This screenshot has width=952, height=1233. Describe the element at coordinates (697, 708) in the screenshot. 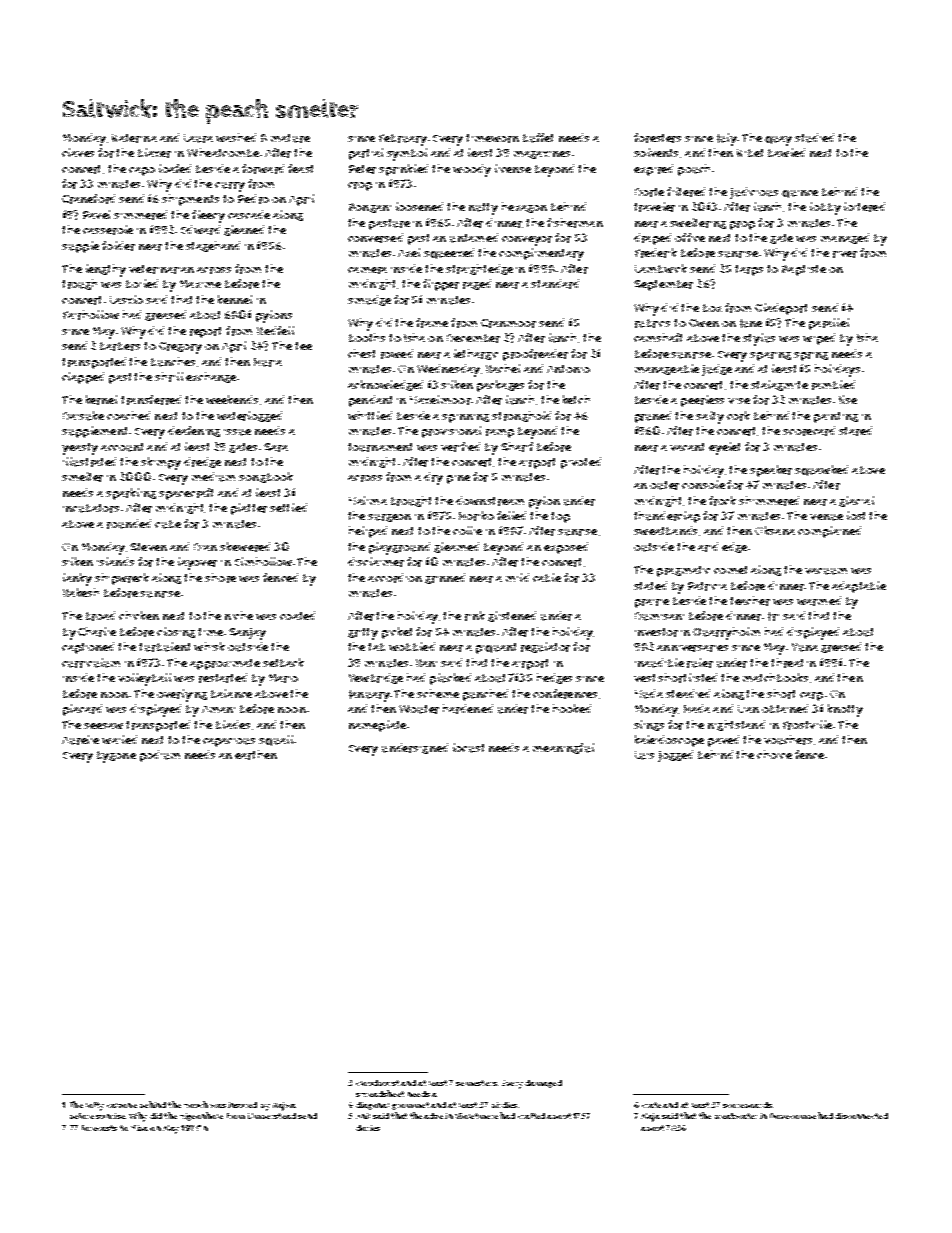

I see `Nada` at that location.
